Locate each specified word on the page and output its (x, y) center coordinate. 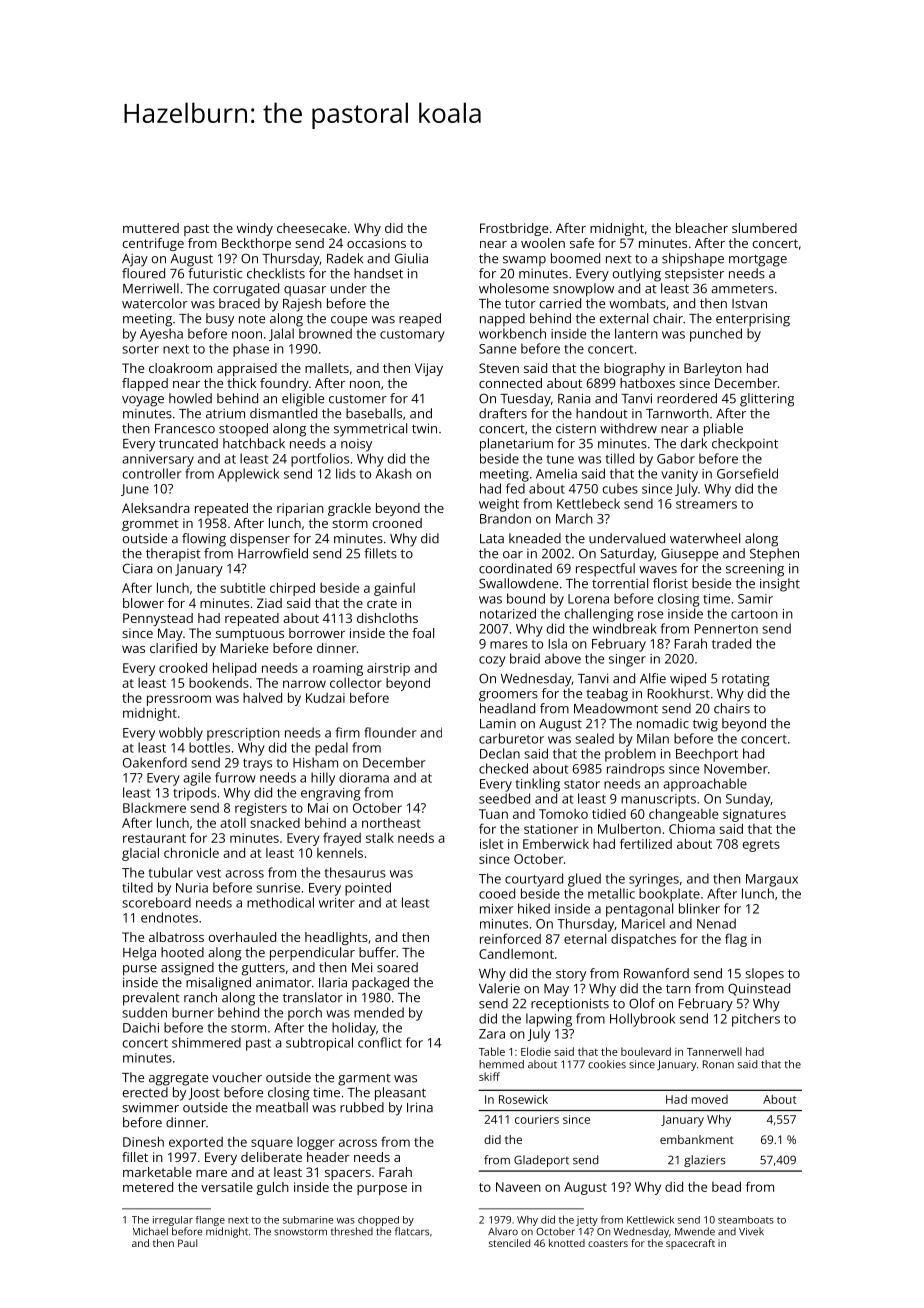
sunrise (278, 888)
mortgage (758, 260)
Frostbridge (514, 229)
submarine (308, 1220)
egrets (761, 846)
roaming (338, 669)
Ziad (269, 603)
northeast (391, 823)
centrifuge (153, 244)
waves (658, 570)
